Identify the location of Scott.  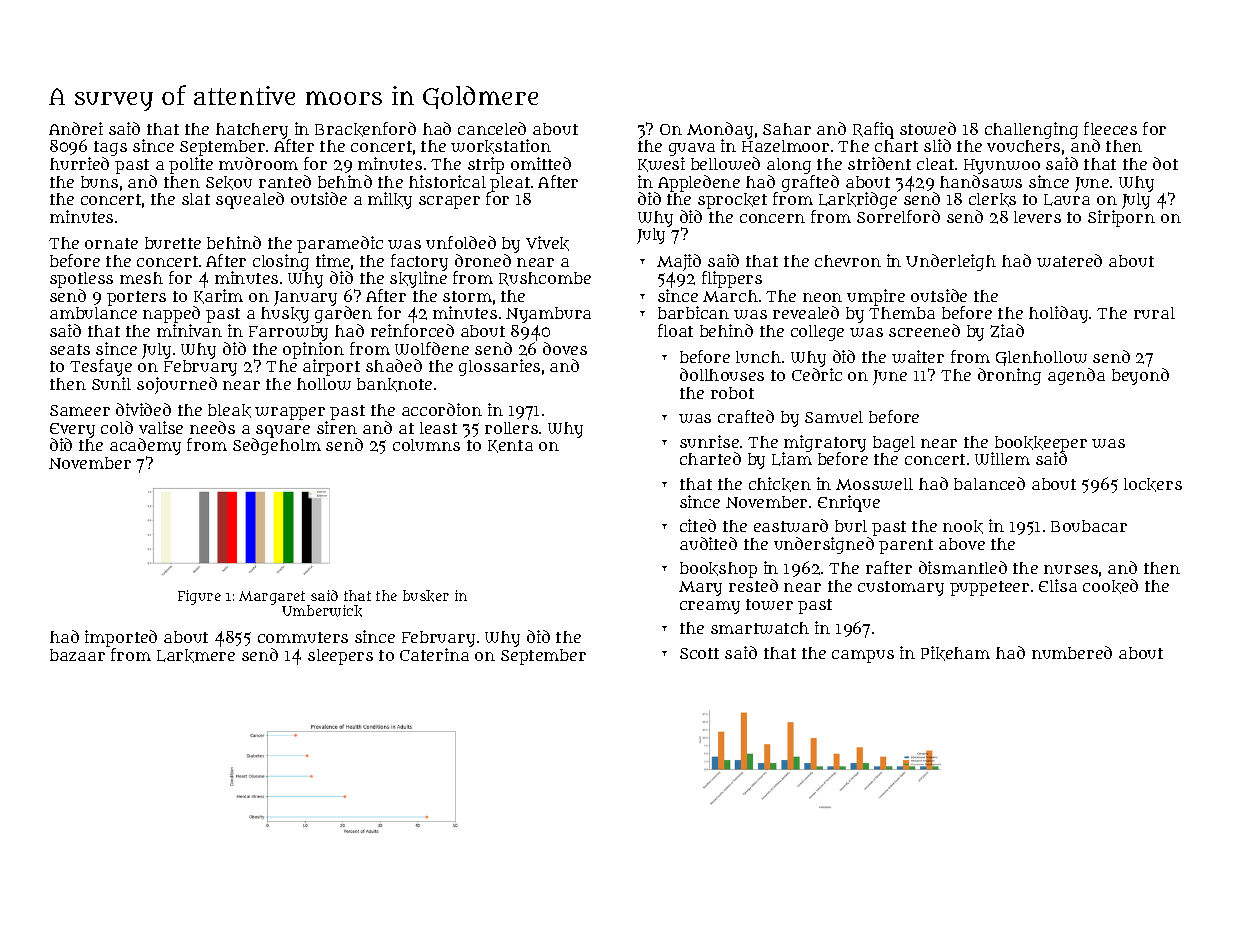
(699, 653).
